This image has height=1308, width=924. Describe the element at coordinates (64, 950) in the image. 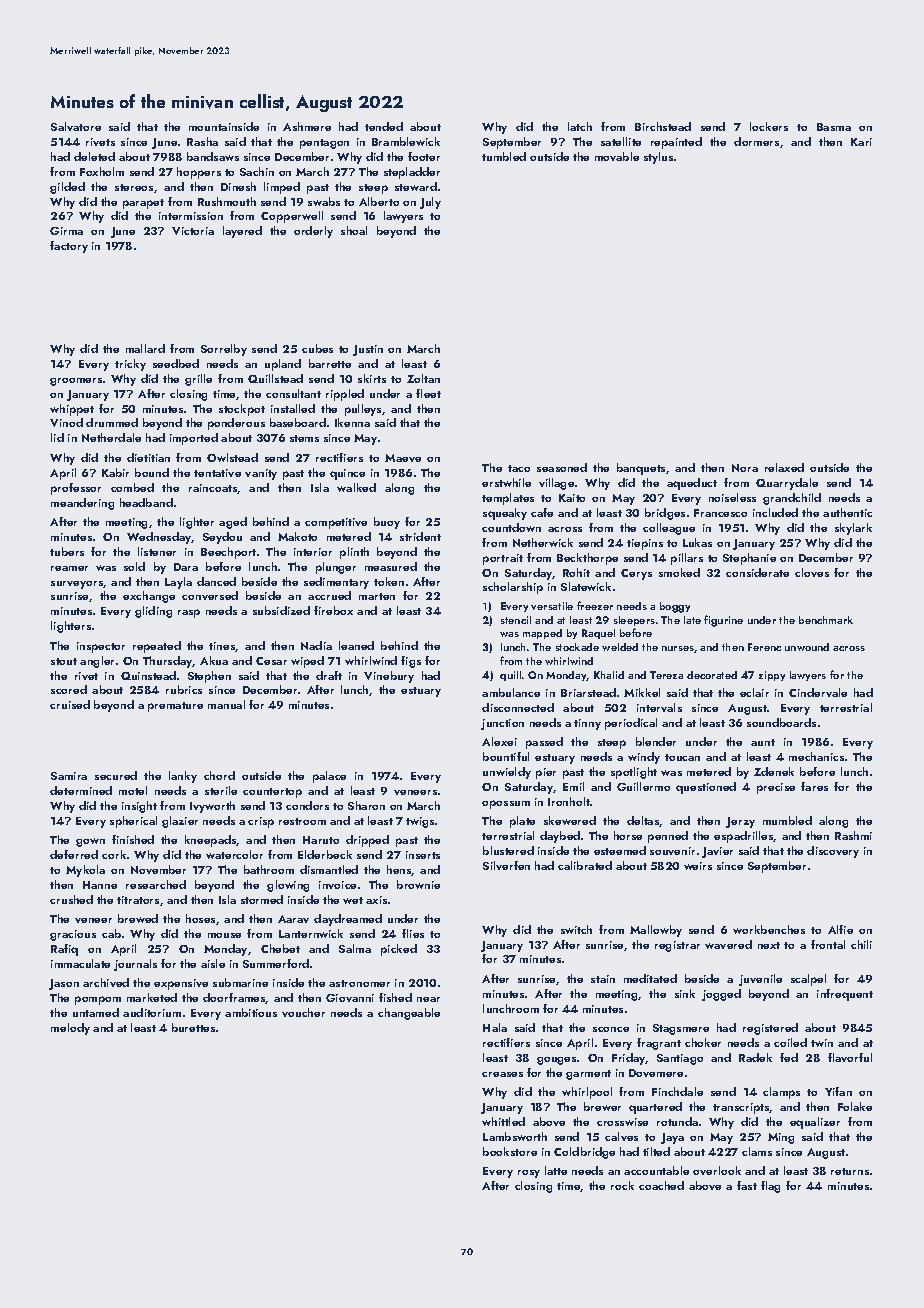

I see `Rafiq` at that location.
